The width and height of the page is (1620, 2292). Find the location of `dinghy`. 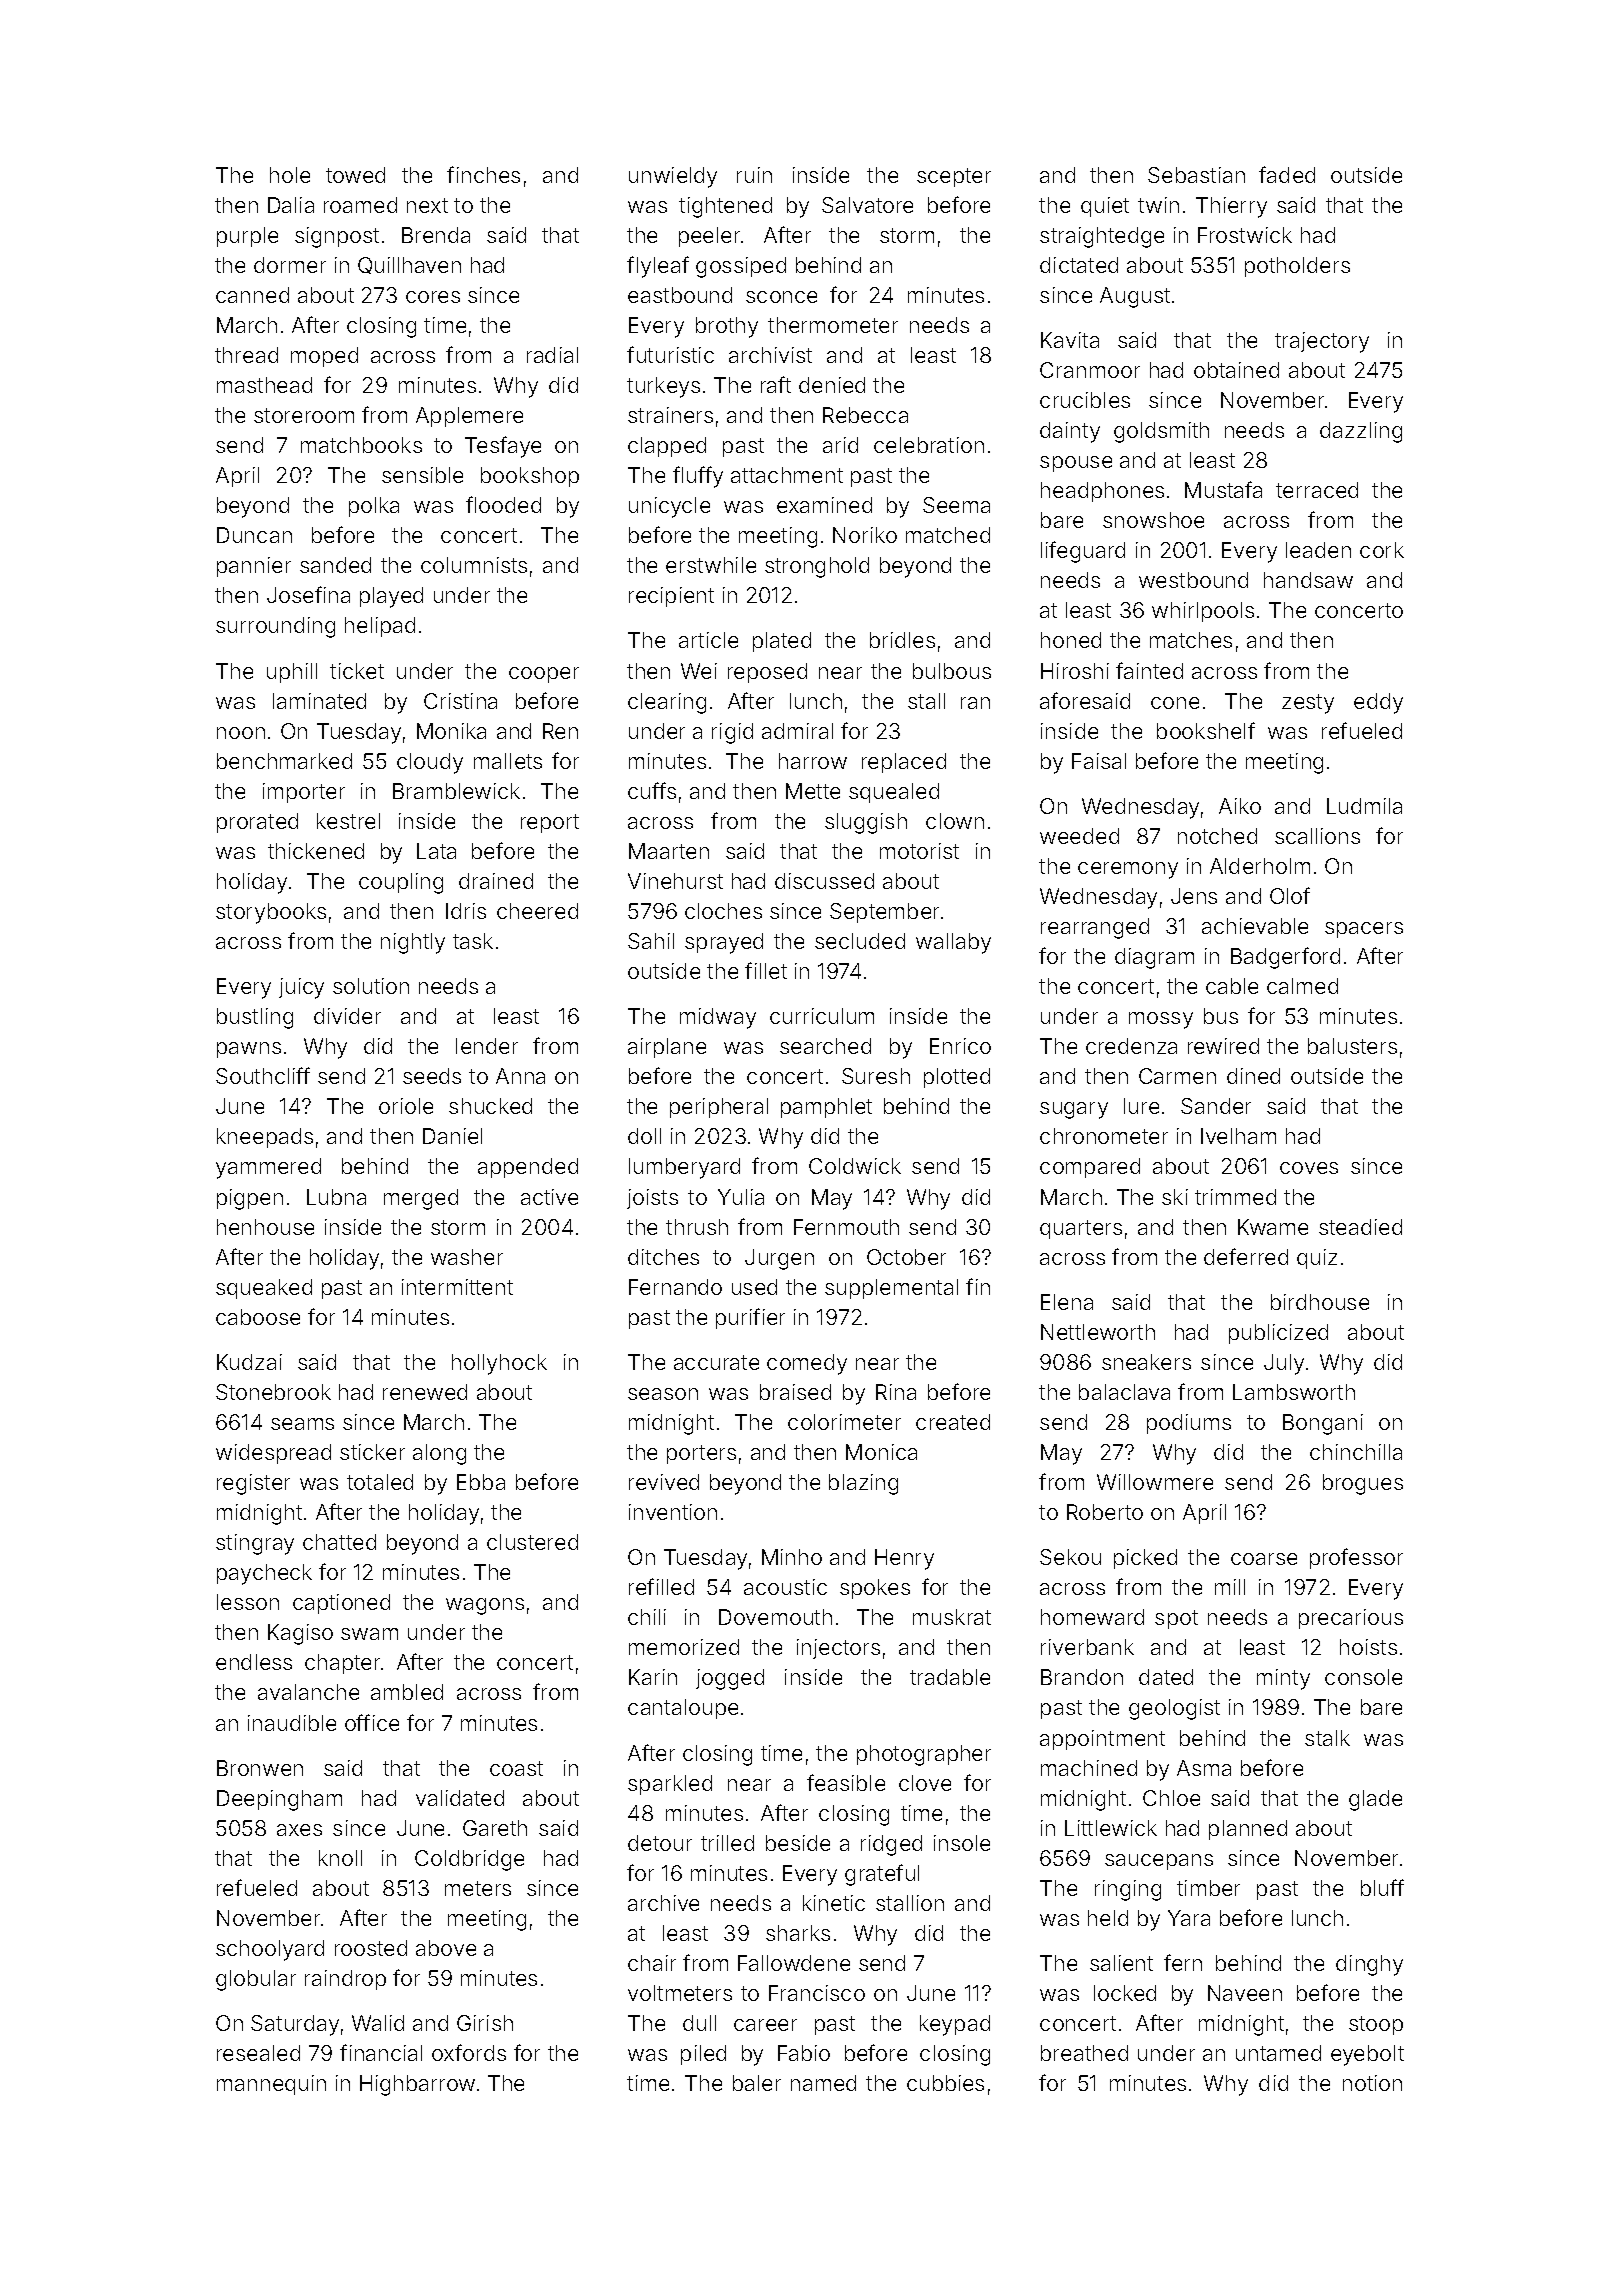

dinghy is located at coordinates (1369, 1965).
